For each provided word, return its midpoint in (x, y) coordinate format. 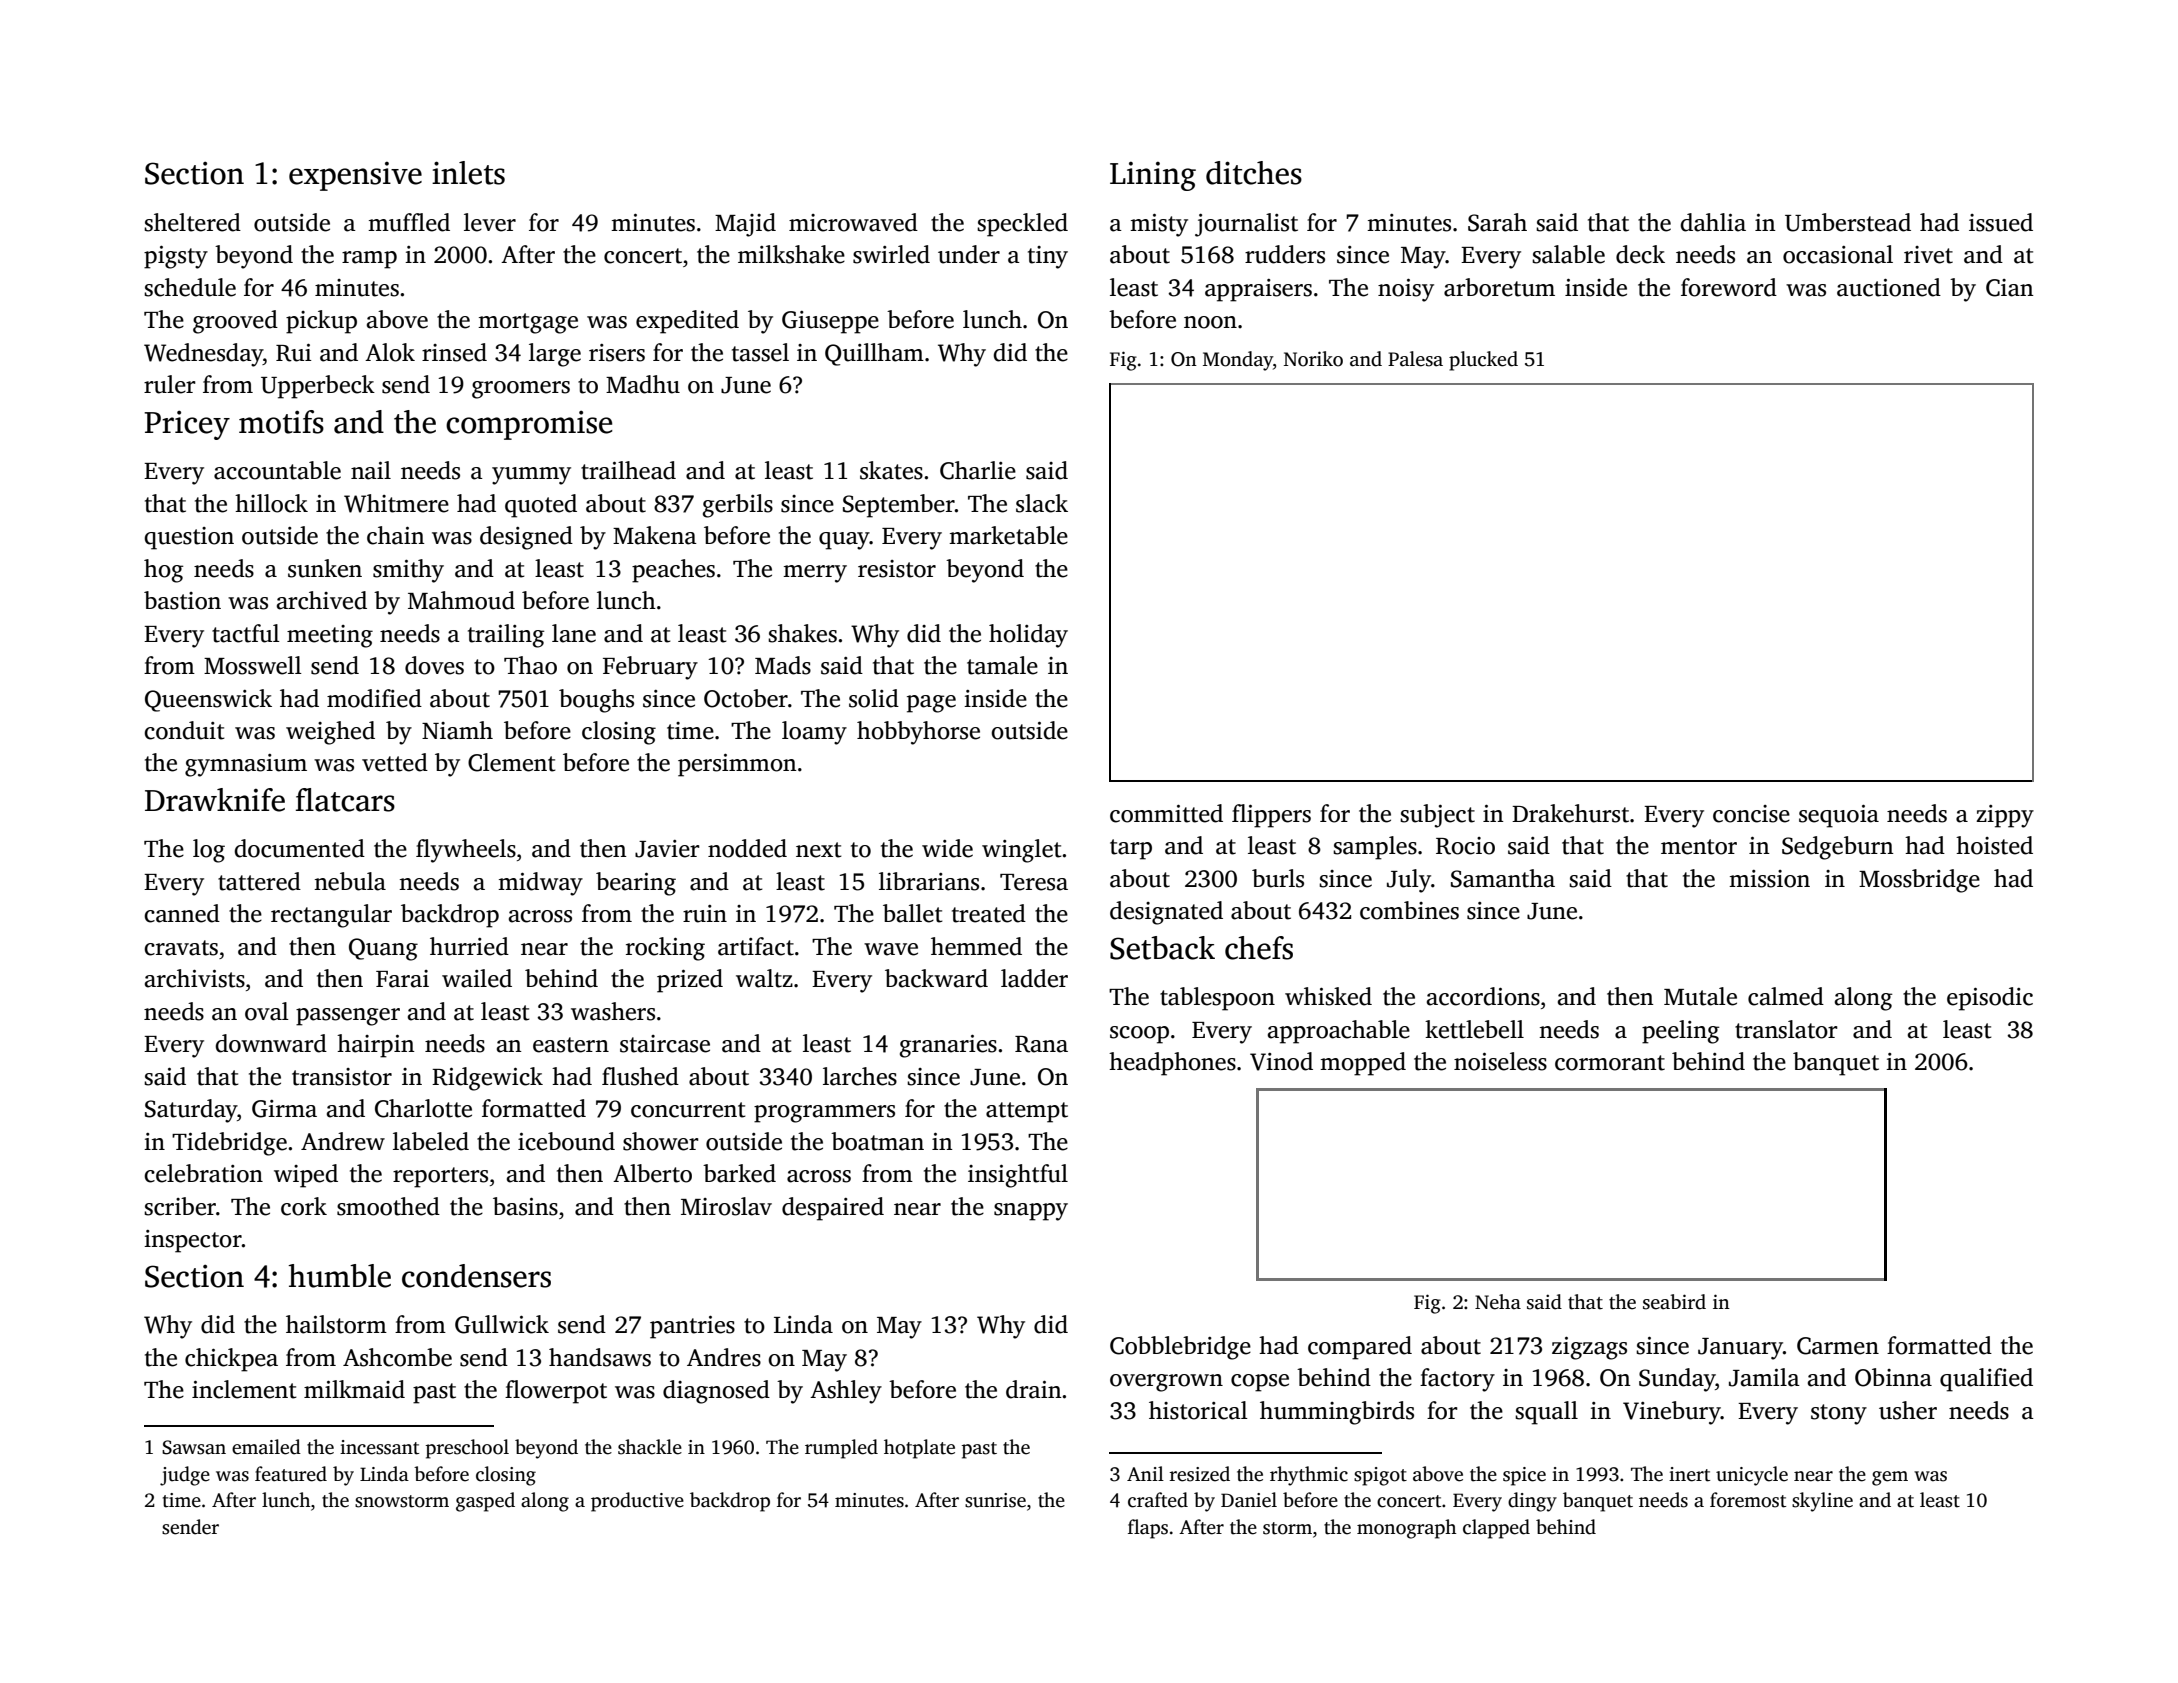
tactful (246, 633)
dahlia (1713, 222)
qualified (1986, 1380)
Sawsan (194, 1447)
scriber (180, 1206)
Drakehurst (1570, 813)
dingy (1532, 1502)
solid (874, 698)
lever (490, 222)
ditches (1254, 173)
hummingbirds (1337, 1413)
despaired (833, 1209)
